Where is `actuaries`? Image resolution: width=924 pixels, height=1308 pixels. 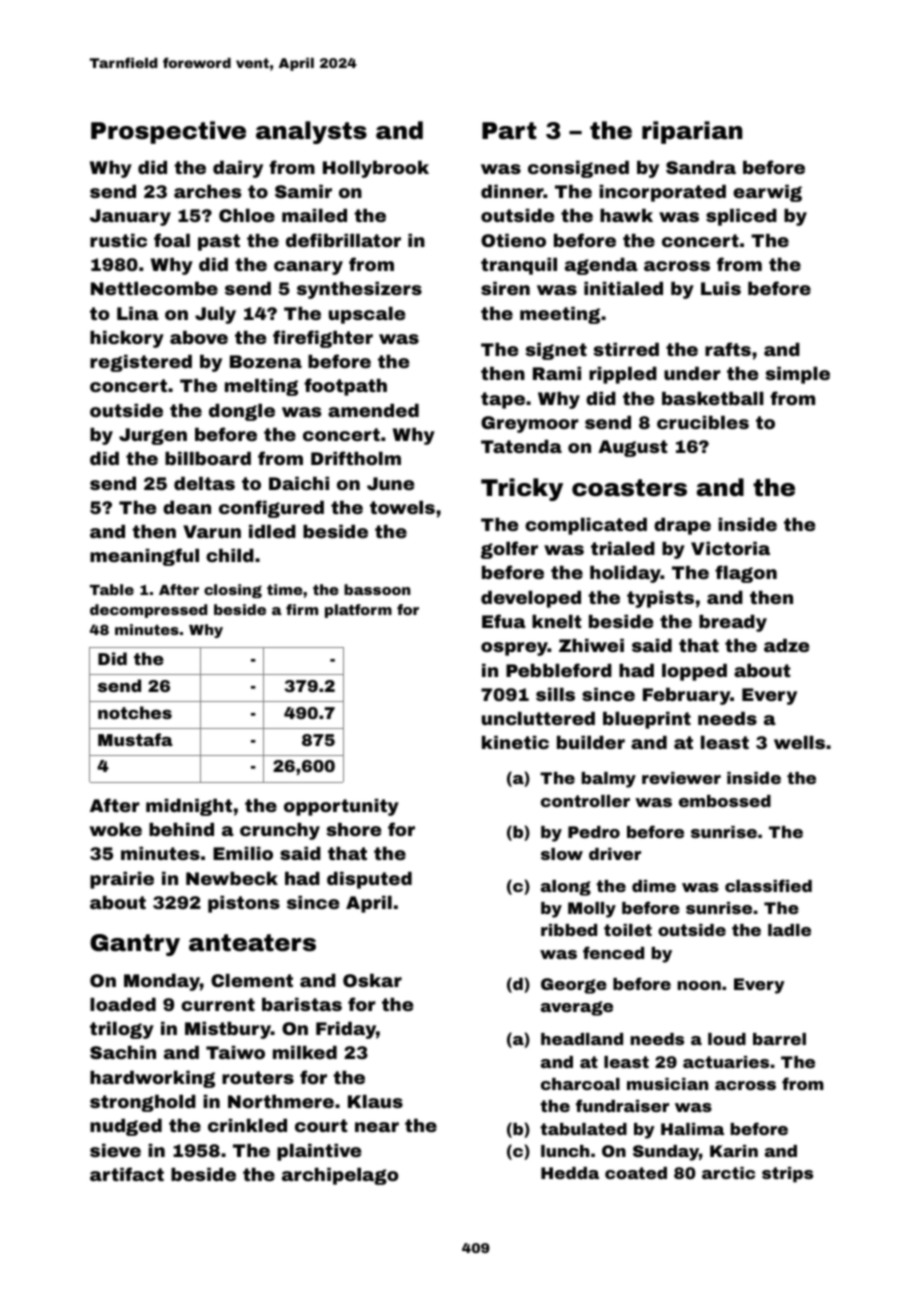
actuaries is located at coordinates (726, 1062).
